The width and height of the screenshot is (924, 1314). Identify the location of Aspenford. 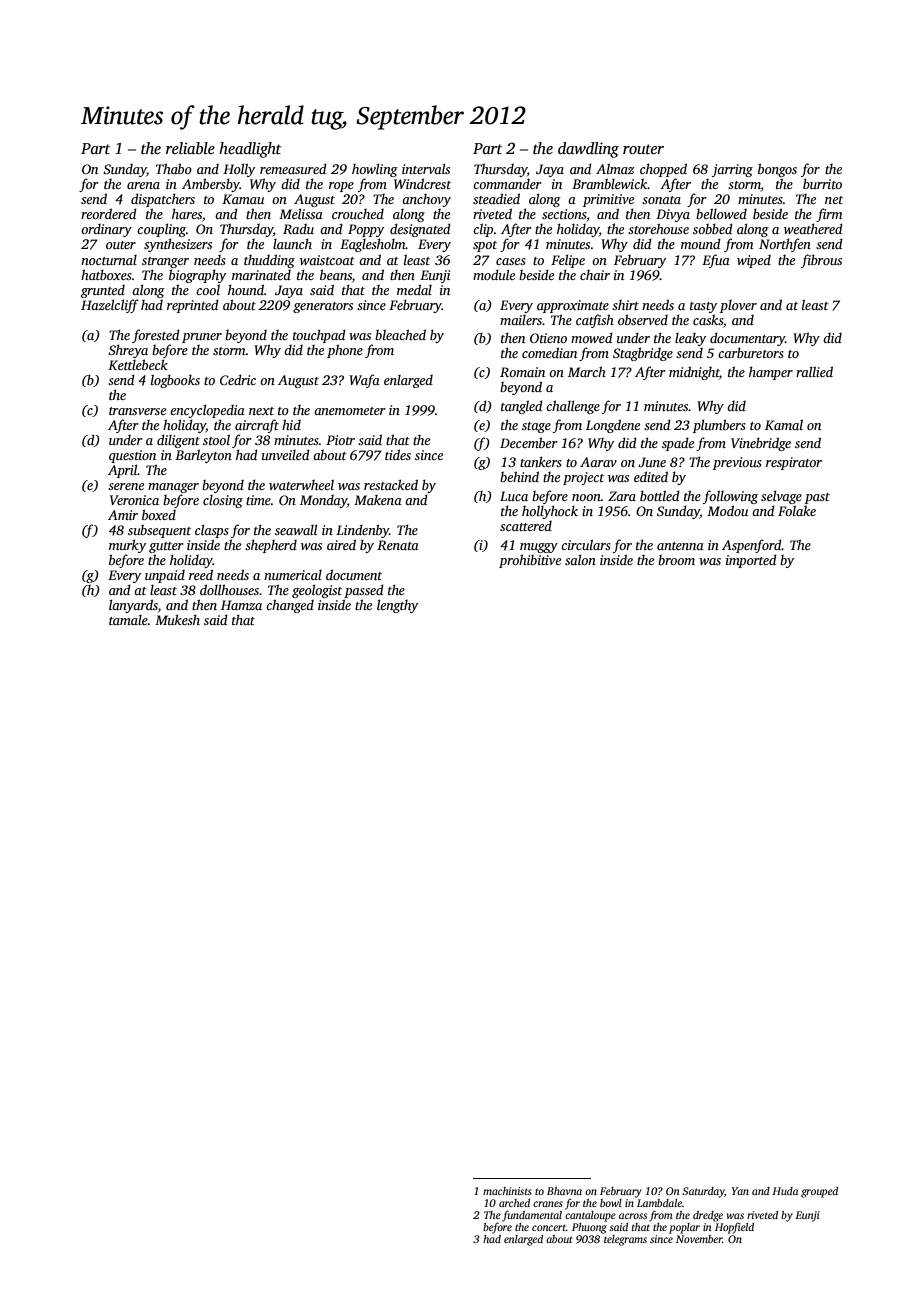
(752, 546).
